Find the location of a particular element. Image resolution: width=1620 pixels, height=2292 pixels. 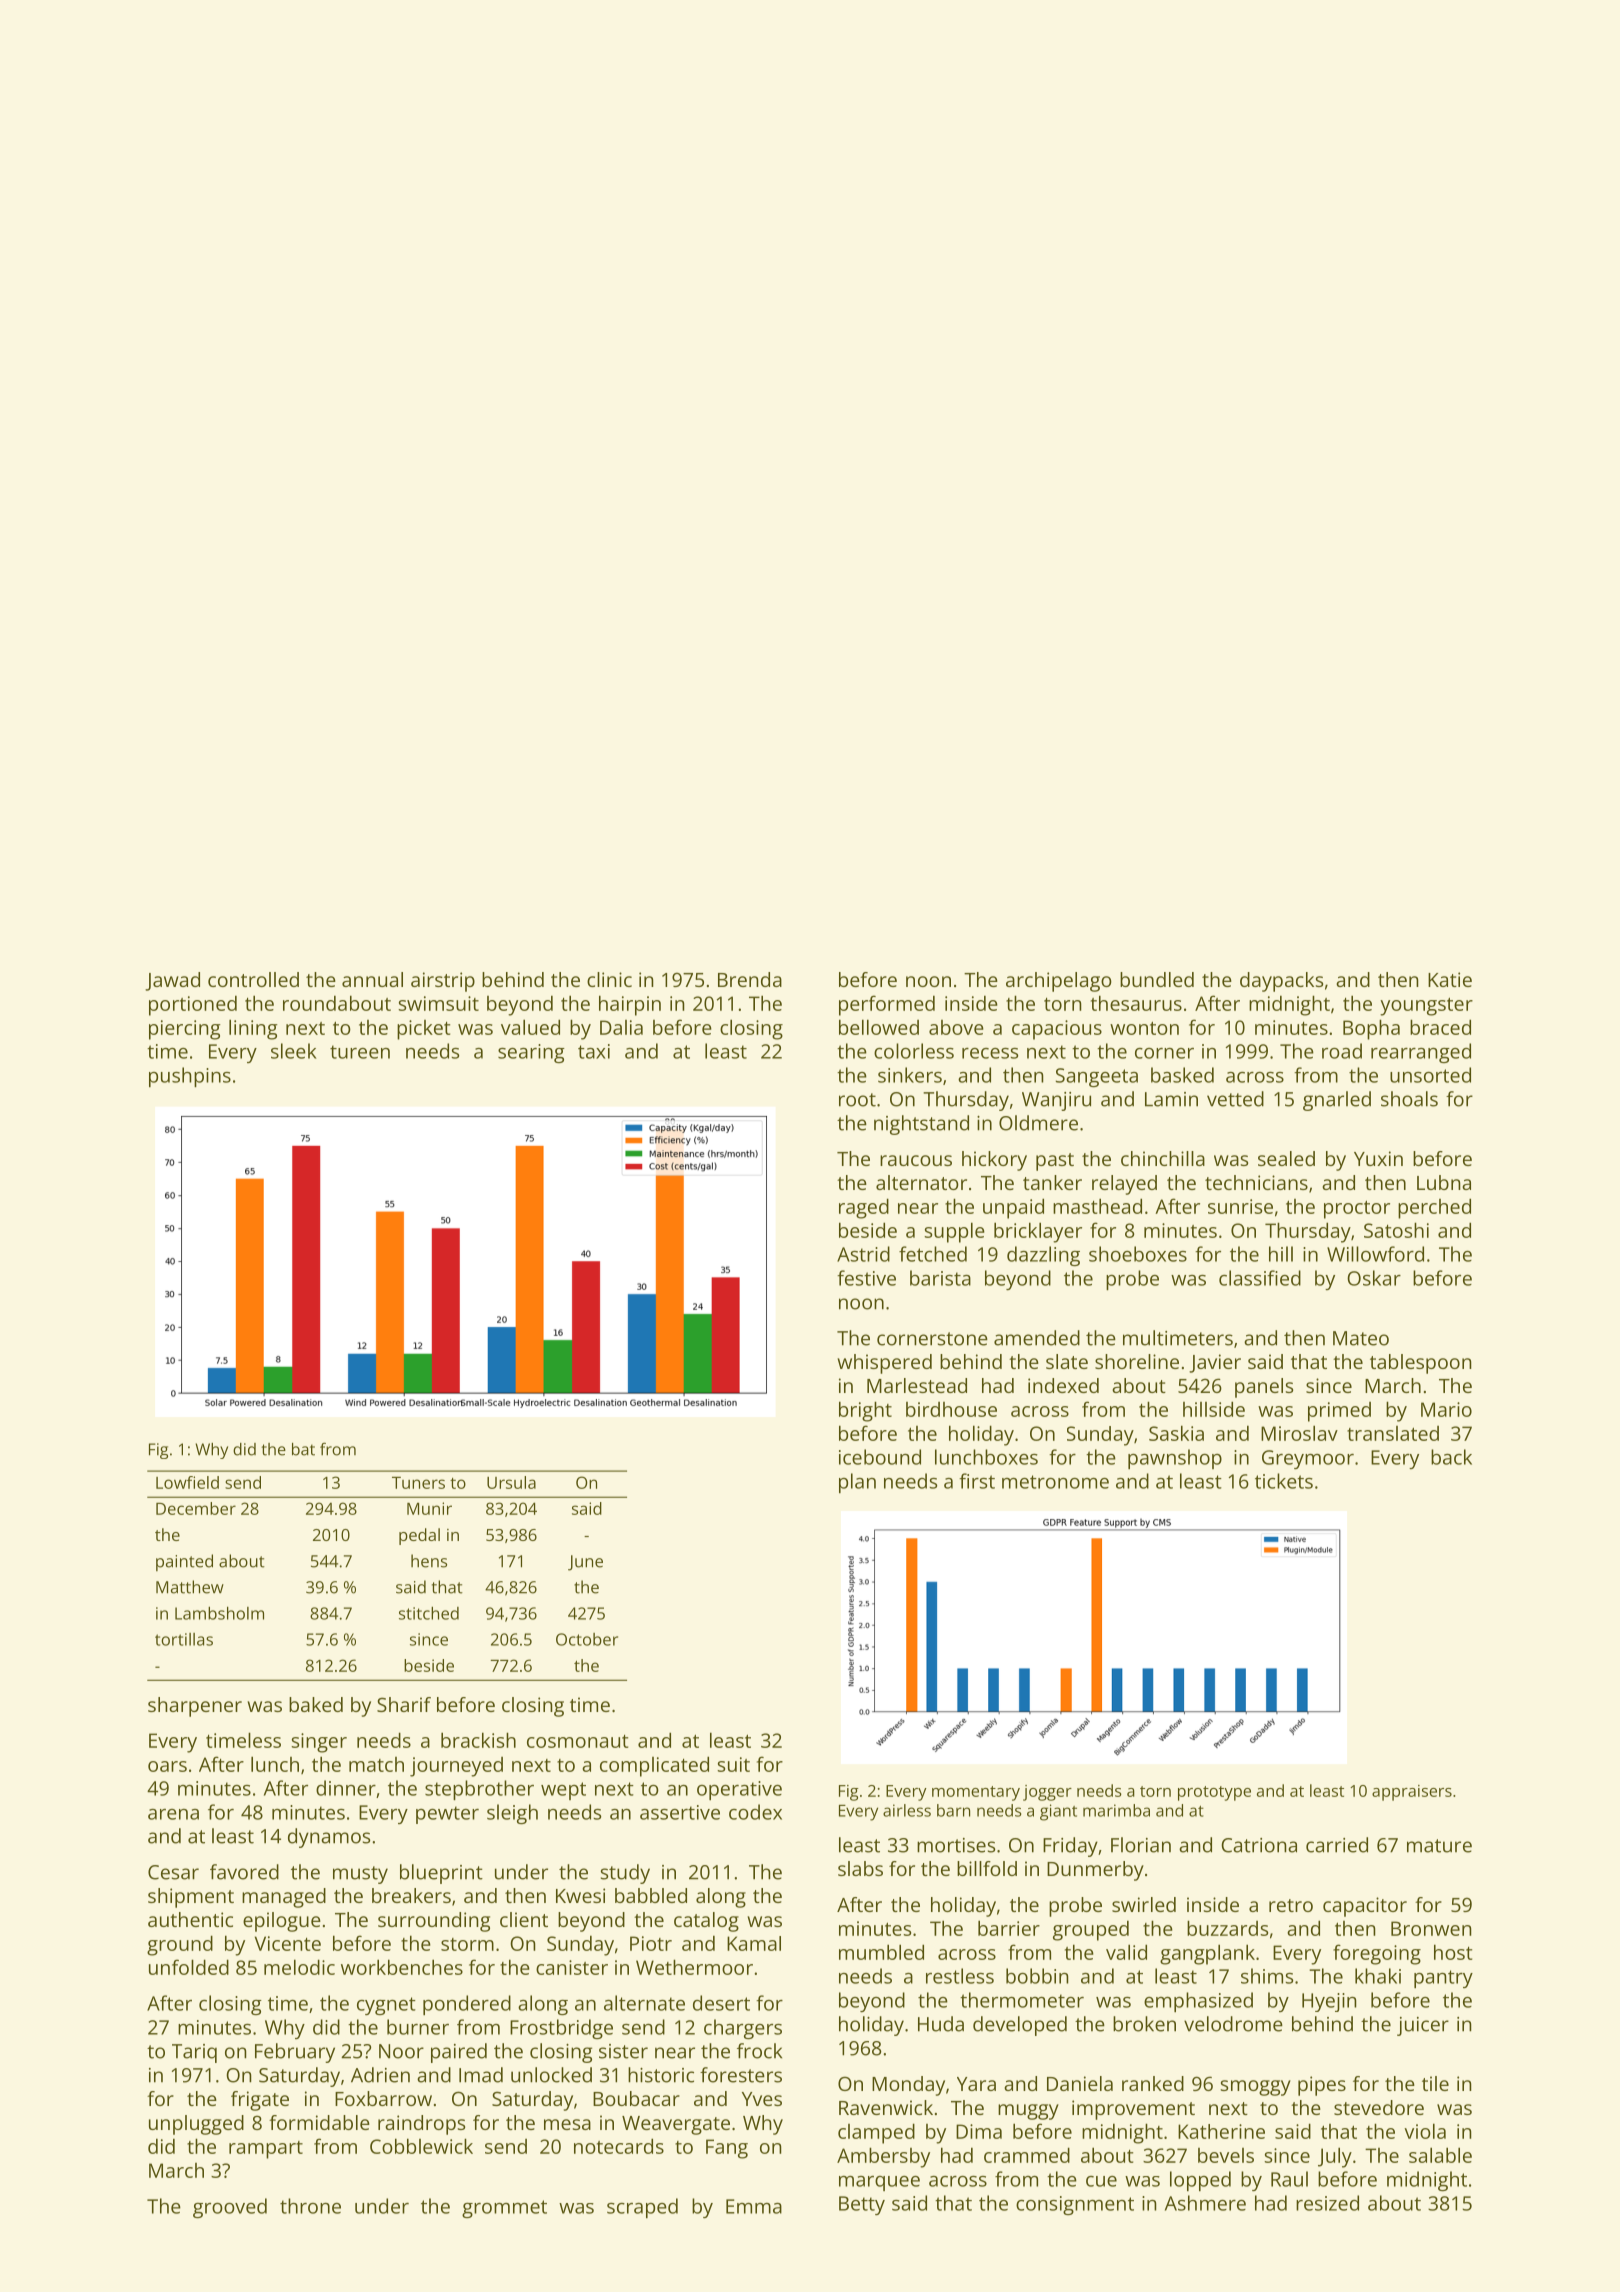

first is located at coordinates (977, 1481).
